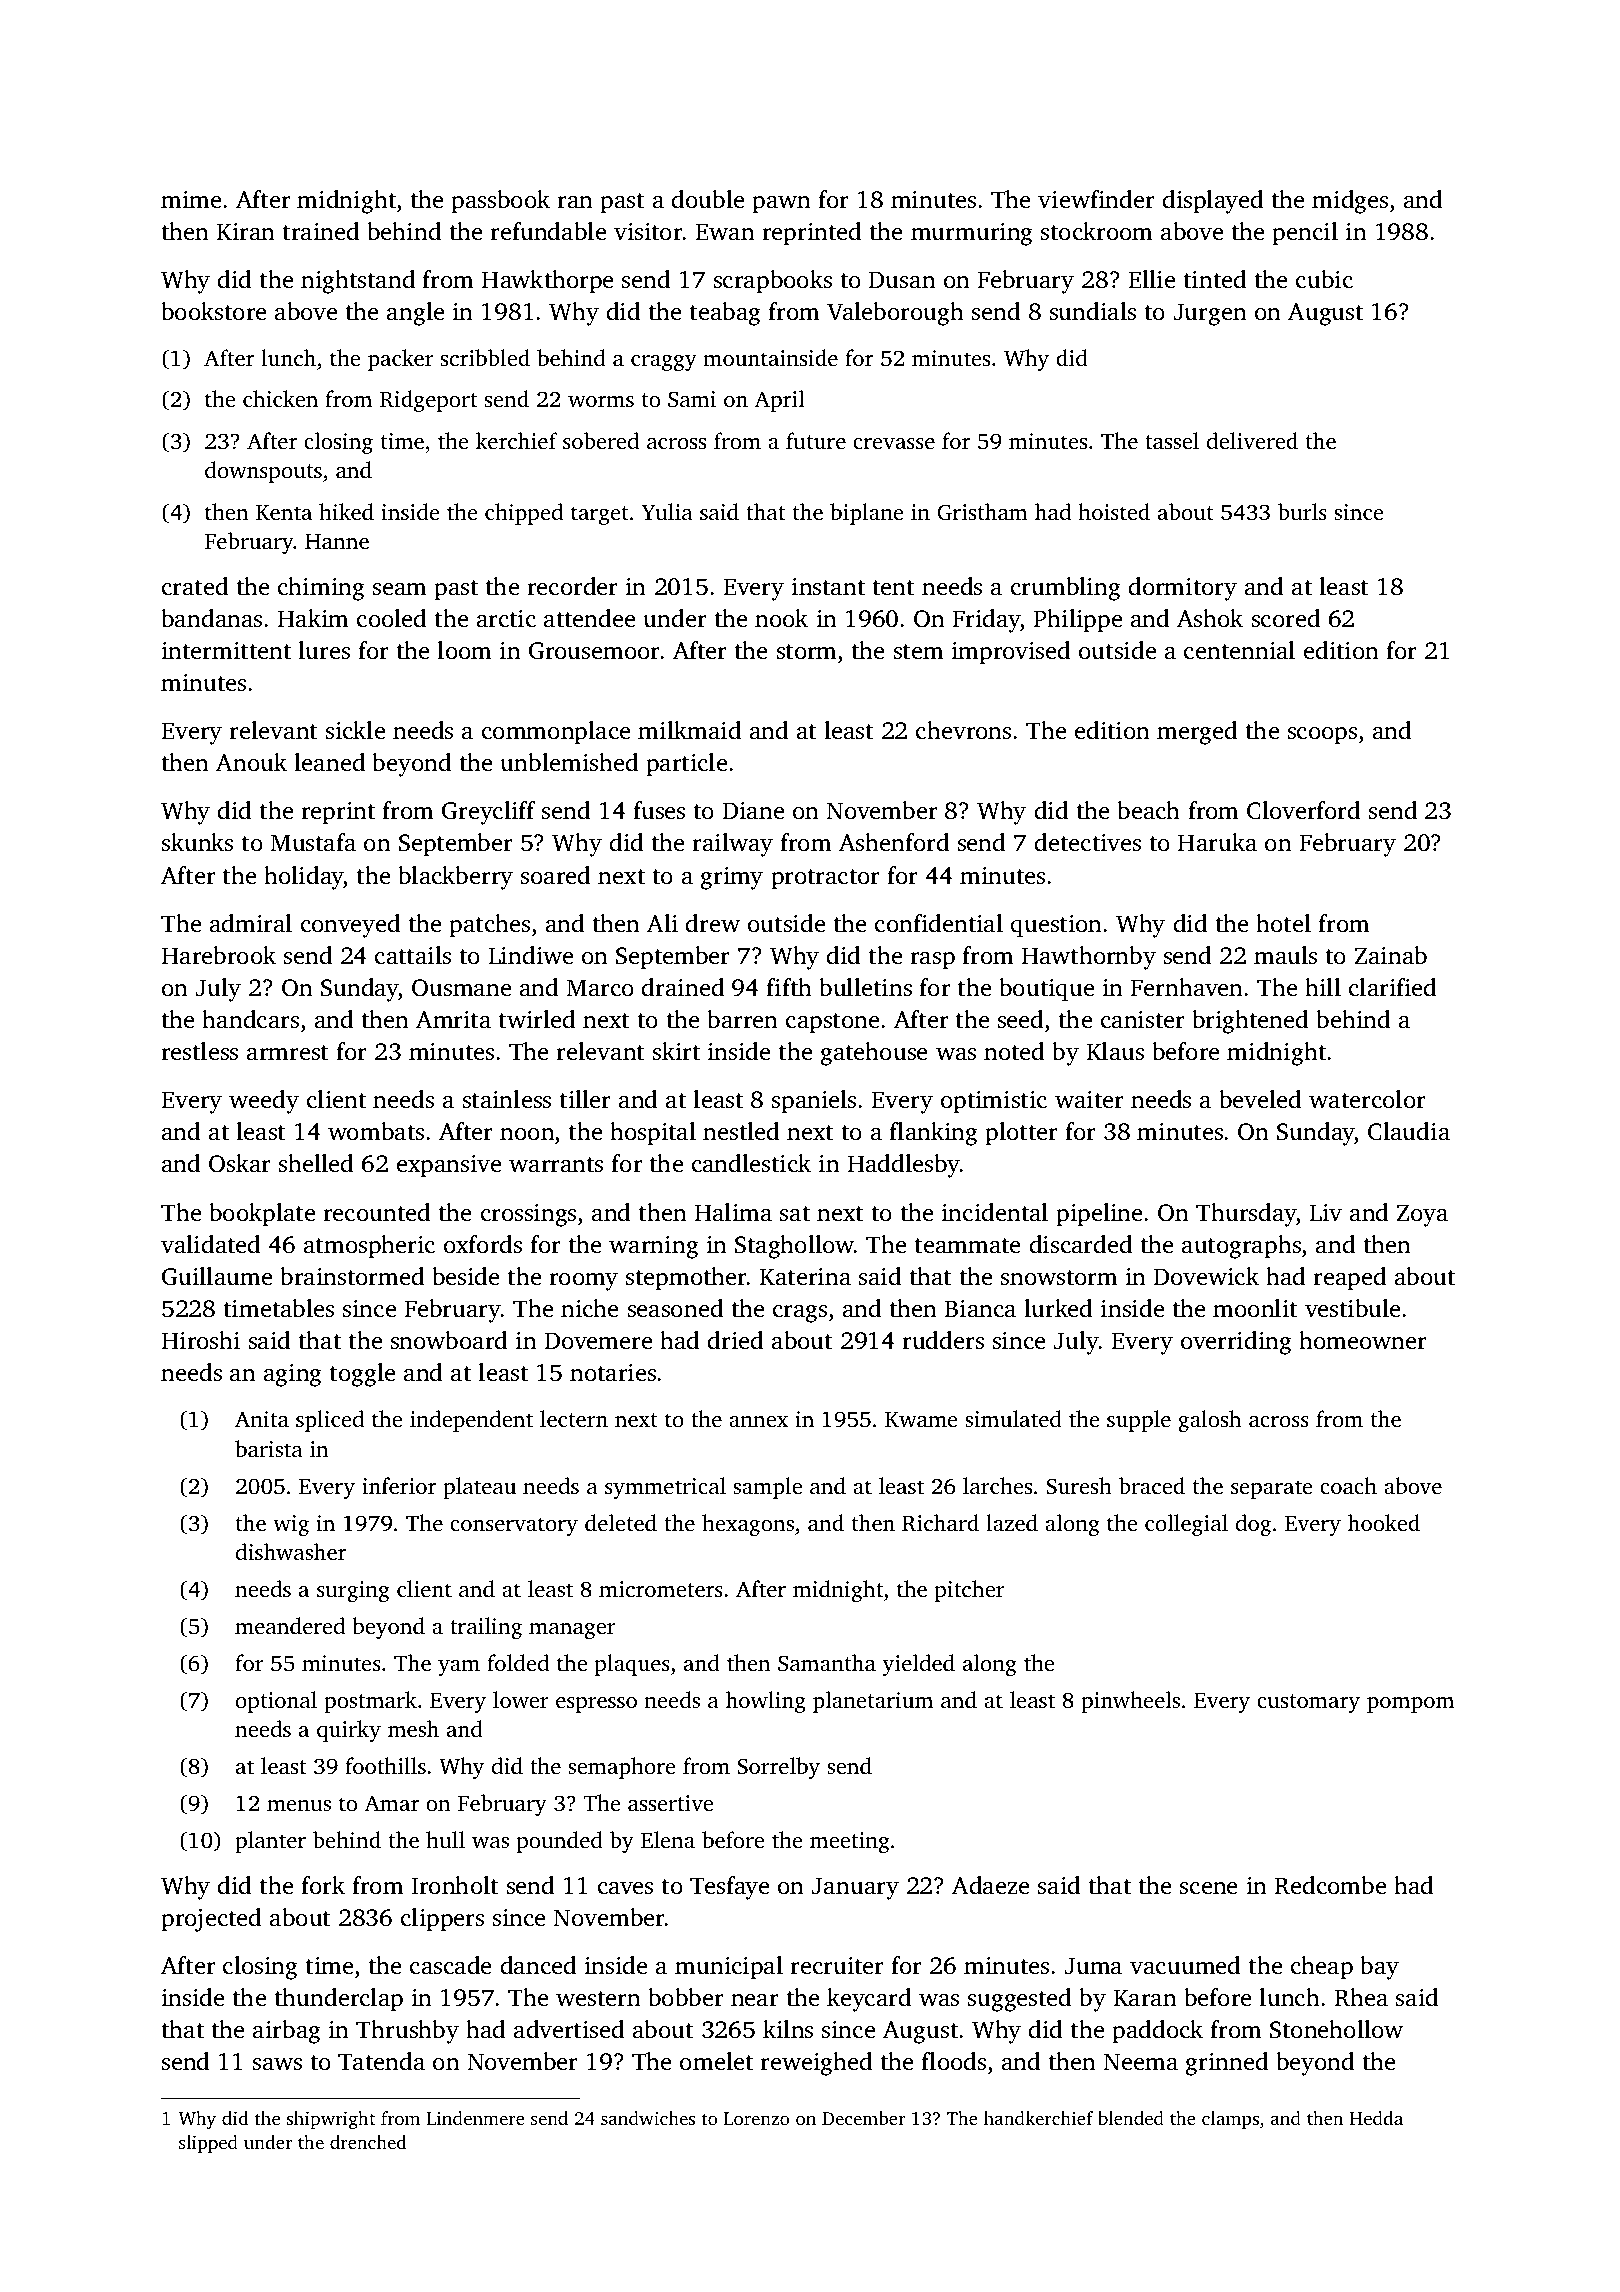  Describe the element at coordinates (391, 618) in the screenshot. I see `cooled` at that location.
